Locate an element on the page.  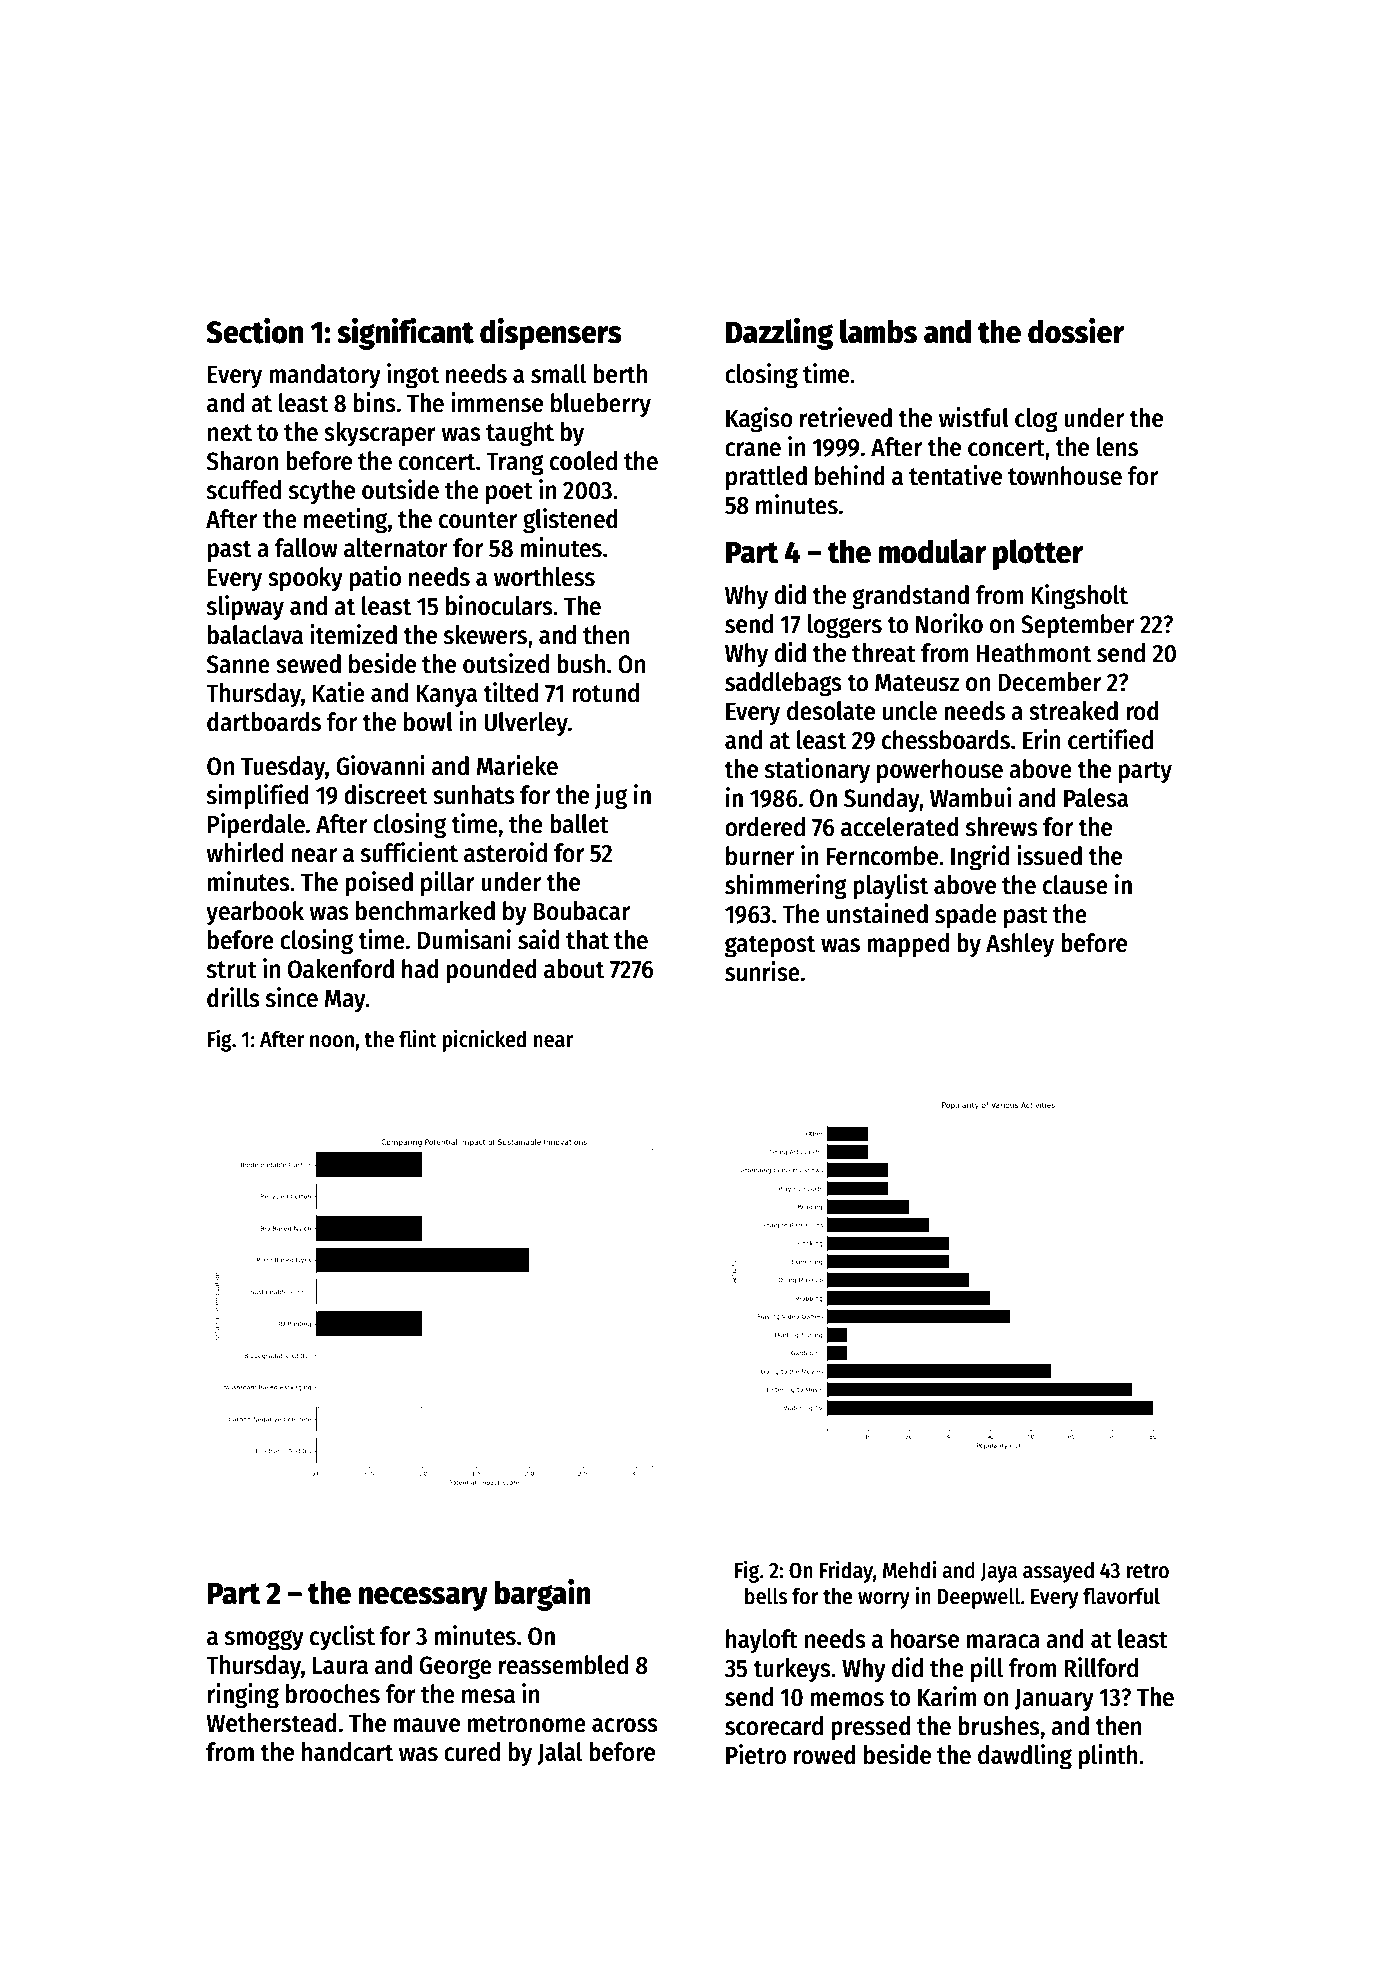
ringing is located at coordinates (243, 1696).
